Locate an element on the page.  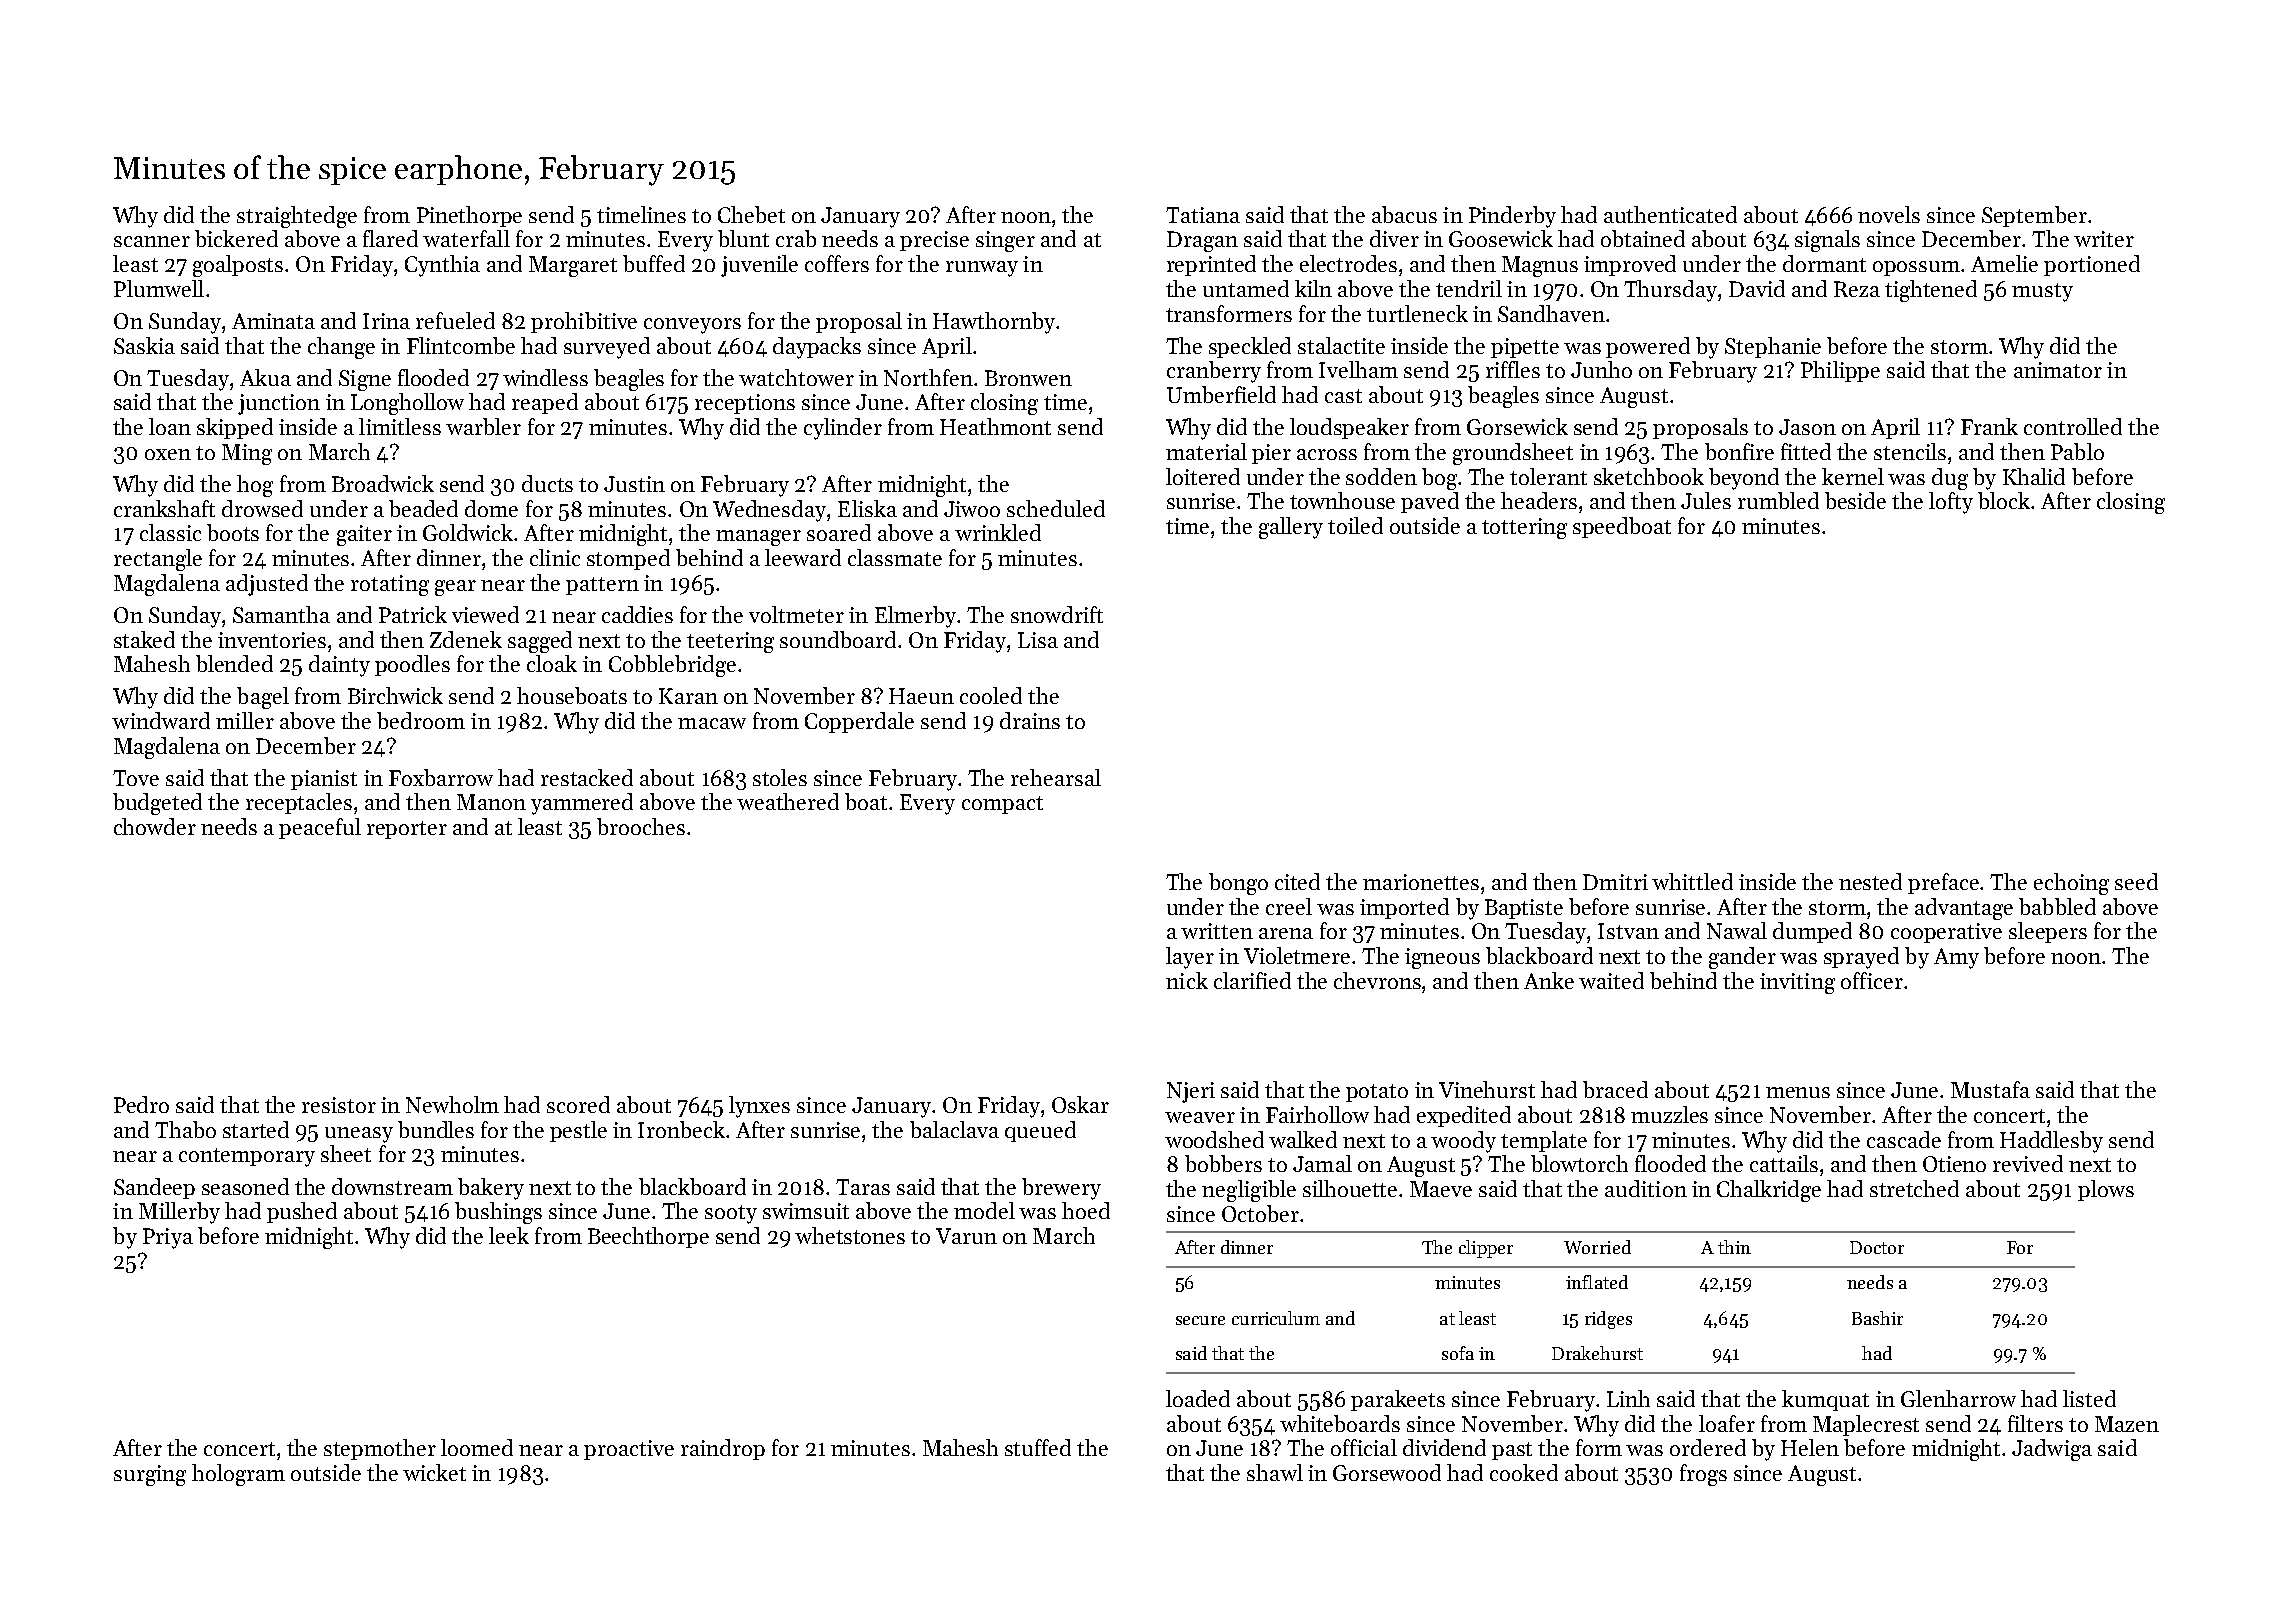
loomed is located at coordinates (477, 1447).
